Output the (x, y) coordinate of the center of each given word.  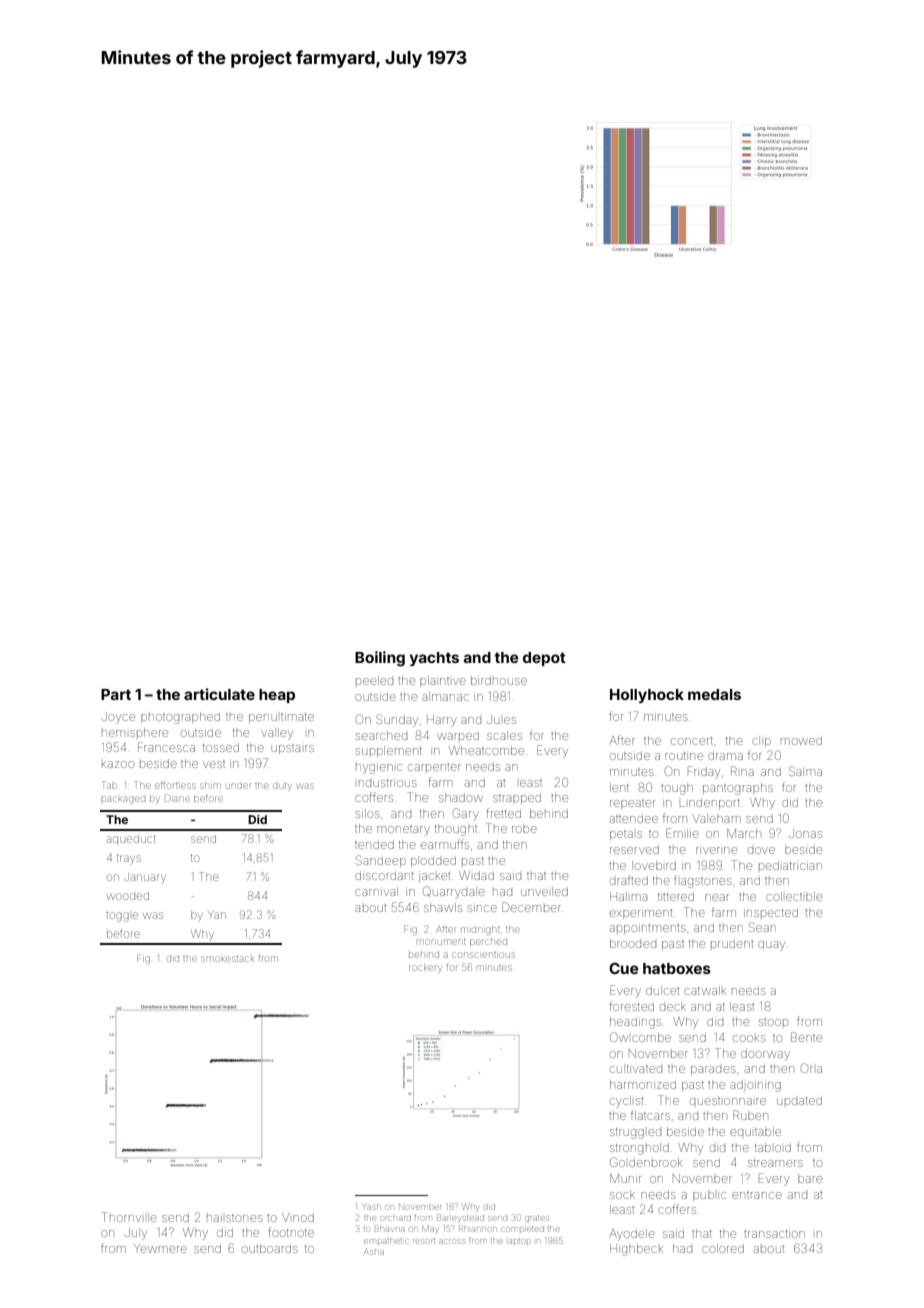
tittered (676, 897)
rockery (425, 968)
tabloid (773, 1147)
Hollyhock (647, 696)
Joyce (118, 718)
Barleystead (460, 1218)
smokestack (227, 959)
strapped (517, 799)
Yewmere (160, 1248)
